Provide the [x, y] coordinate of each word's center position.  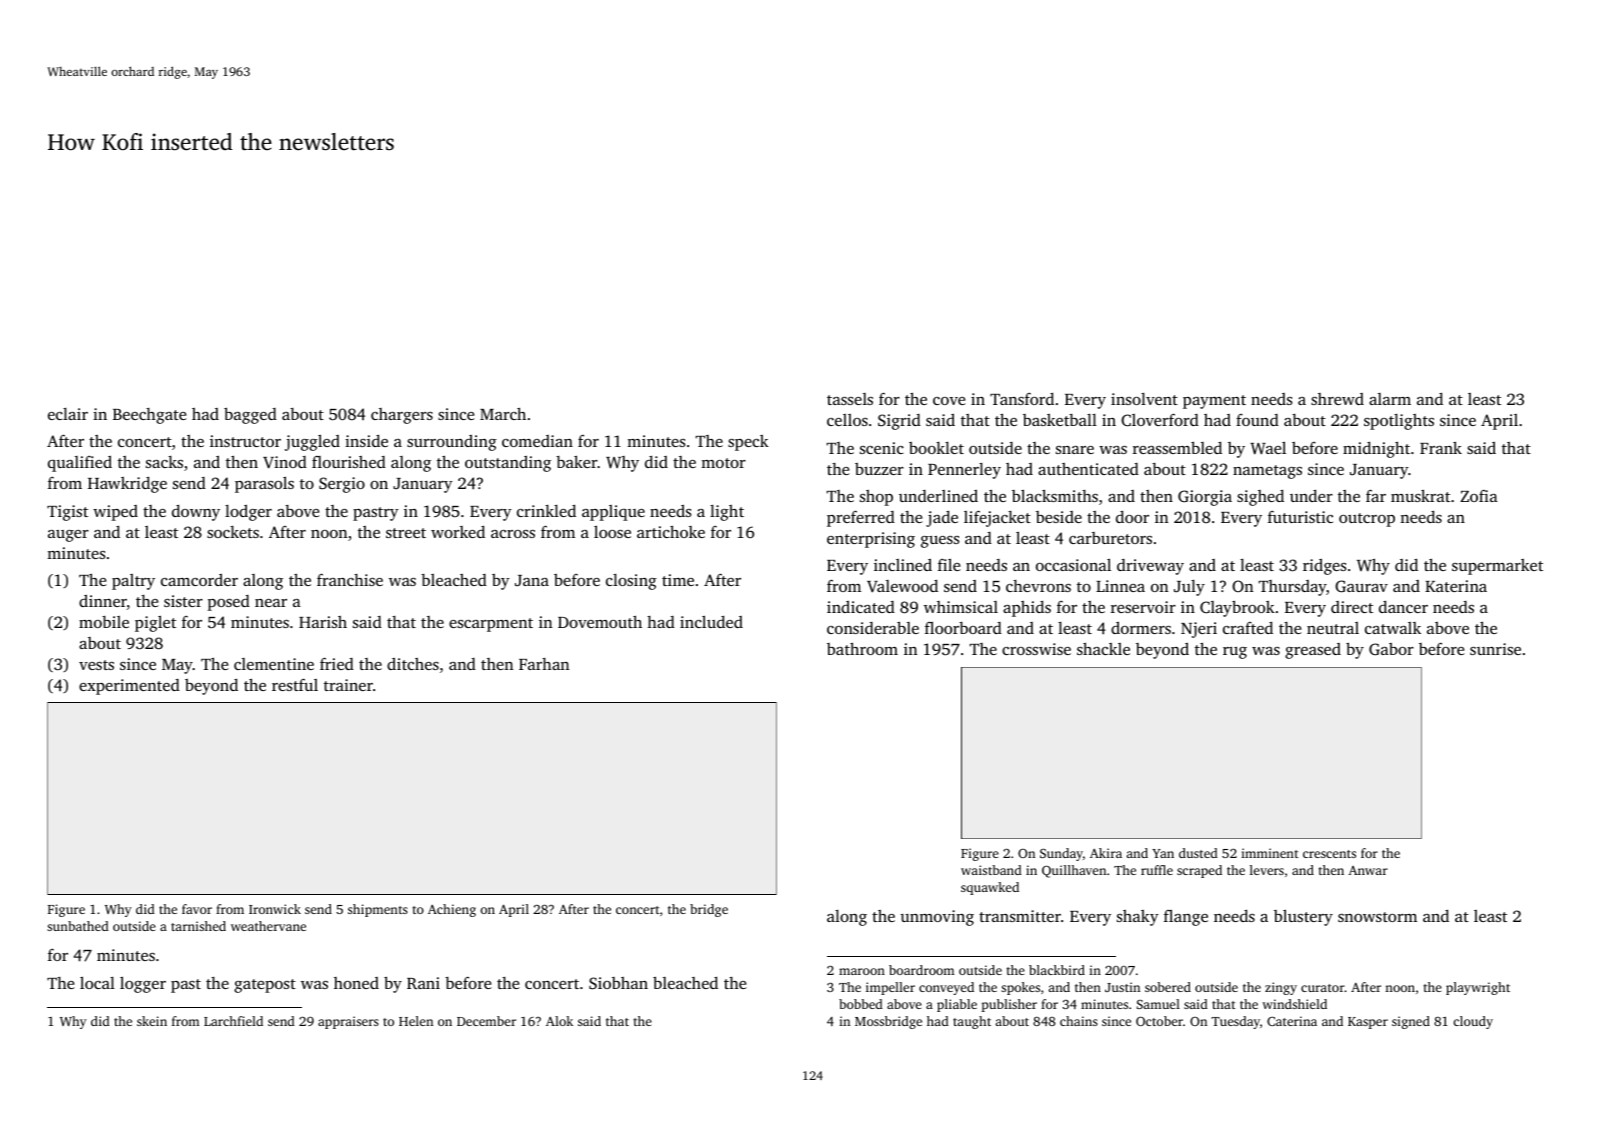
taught [972, 1022]
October [1159, 1021]
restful [295, 685]
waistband [991, 870]
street [406, 533]
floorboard [963, 627]
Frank [1441, 447]
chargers [402, 416]
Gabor [1391, 649]
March [503, 413]
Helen [416, 1021]
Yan [1163, 853]
